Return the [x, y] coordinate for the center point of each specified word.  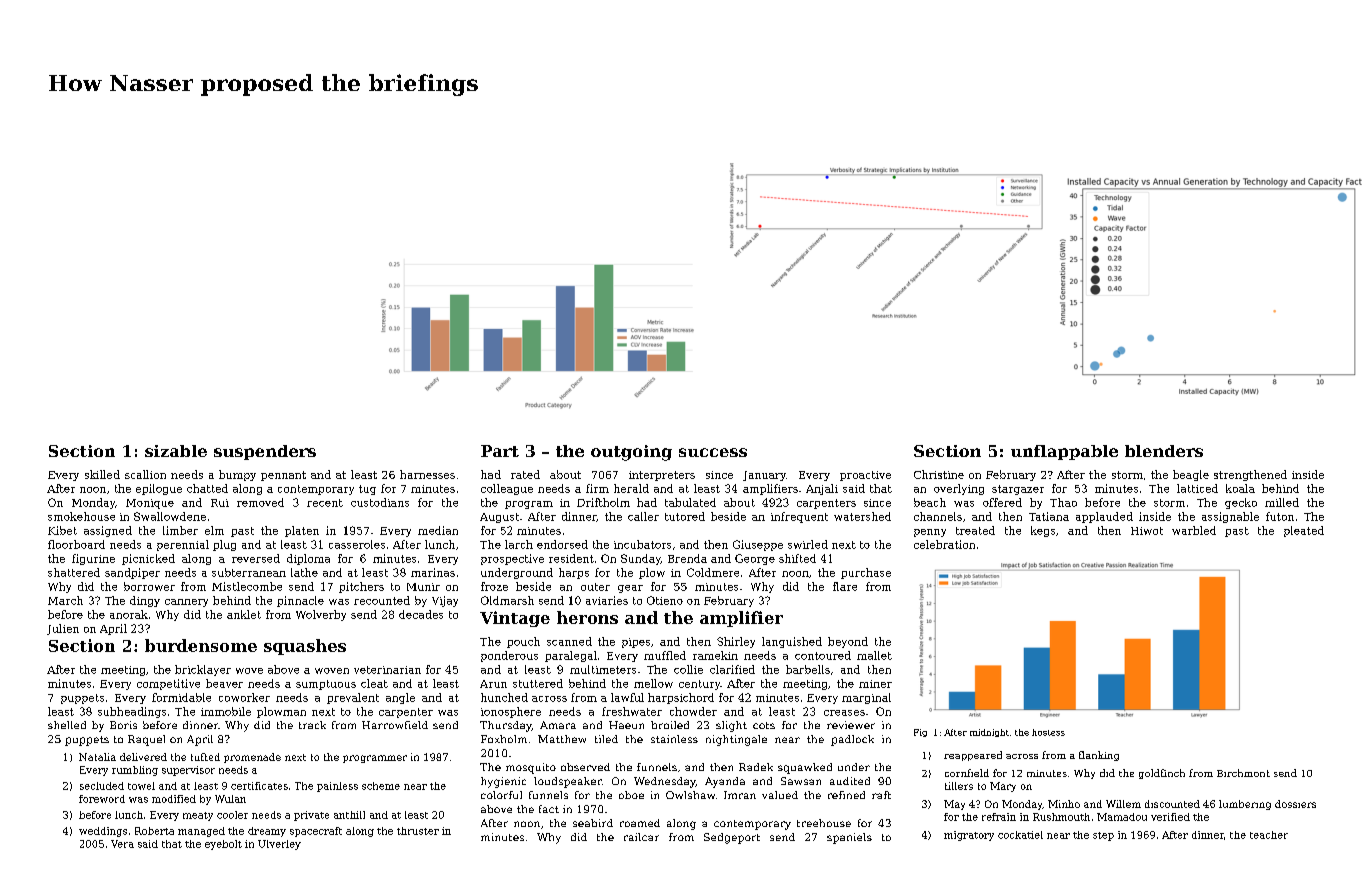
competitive [168, 684]
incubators [642, 544]
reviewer [851, 725]
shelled [67, 725]
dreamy [267, 832]
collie [688, 669]
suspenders [265, 452]
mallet [874, 655]
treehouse [824, 823]
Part [500, 451]
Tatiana [1049, 516]
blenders [1164, 451]
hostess [1048, 732]
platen [302, 531]
